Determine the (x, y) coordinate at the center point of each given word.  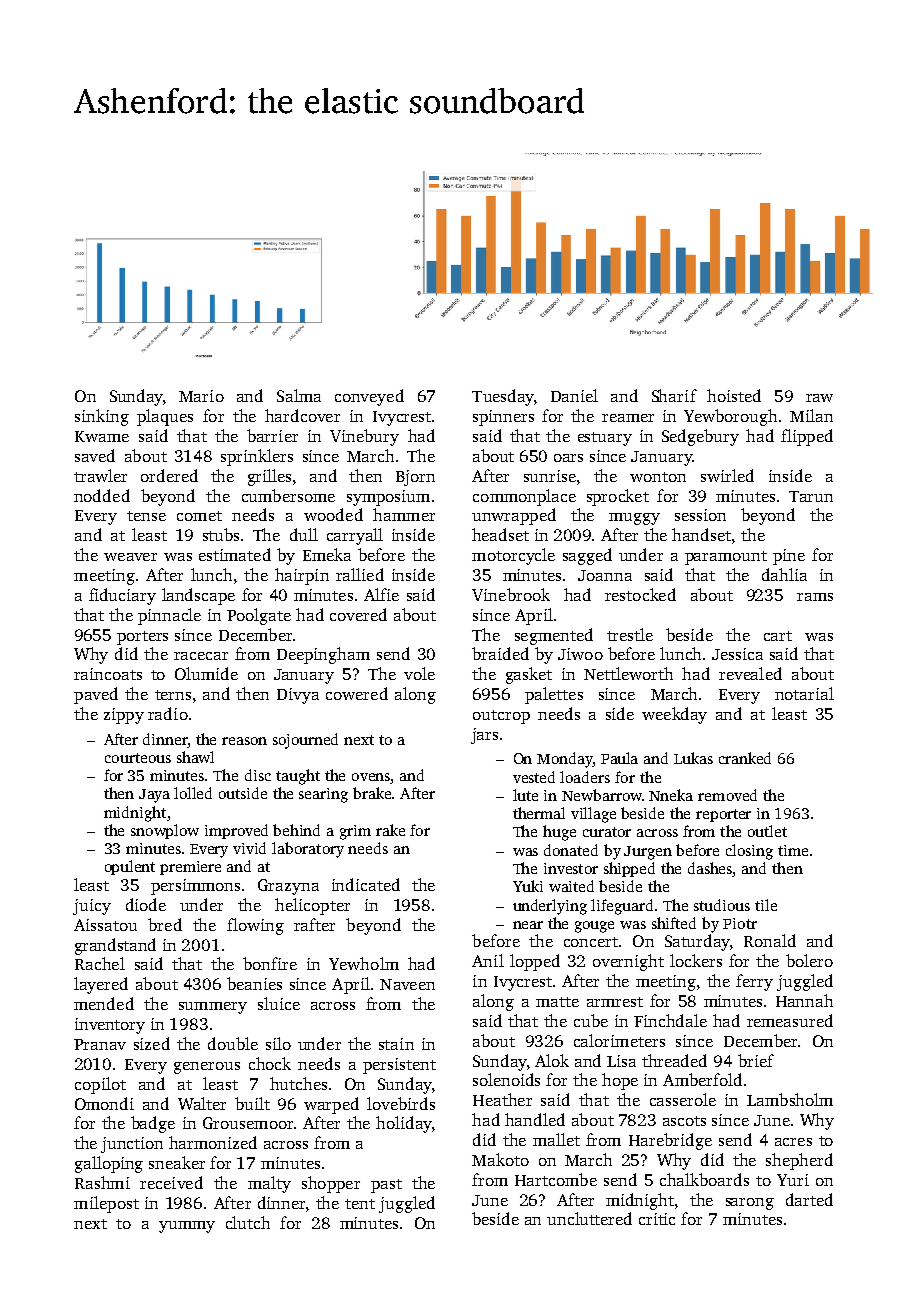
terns (173, 695)
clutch (248, 1222)
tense (146, 516)
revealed (750, 673)
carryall (355, 536)
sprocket (618, 497)
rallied (360, 574)
